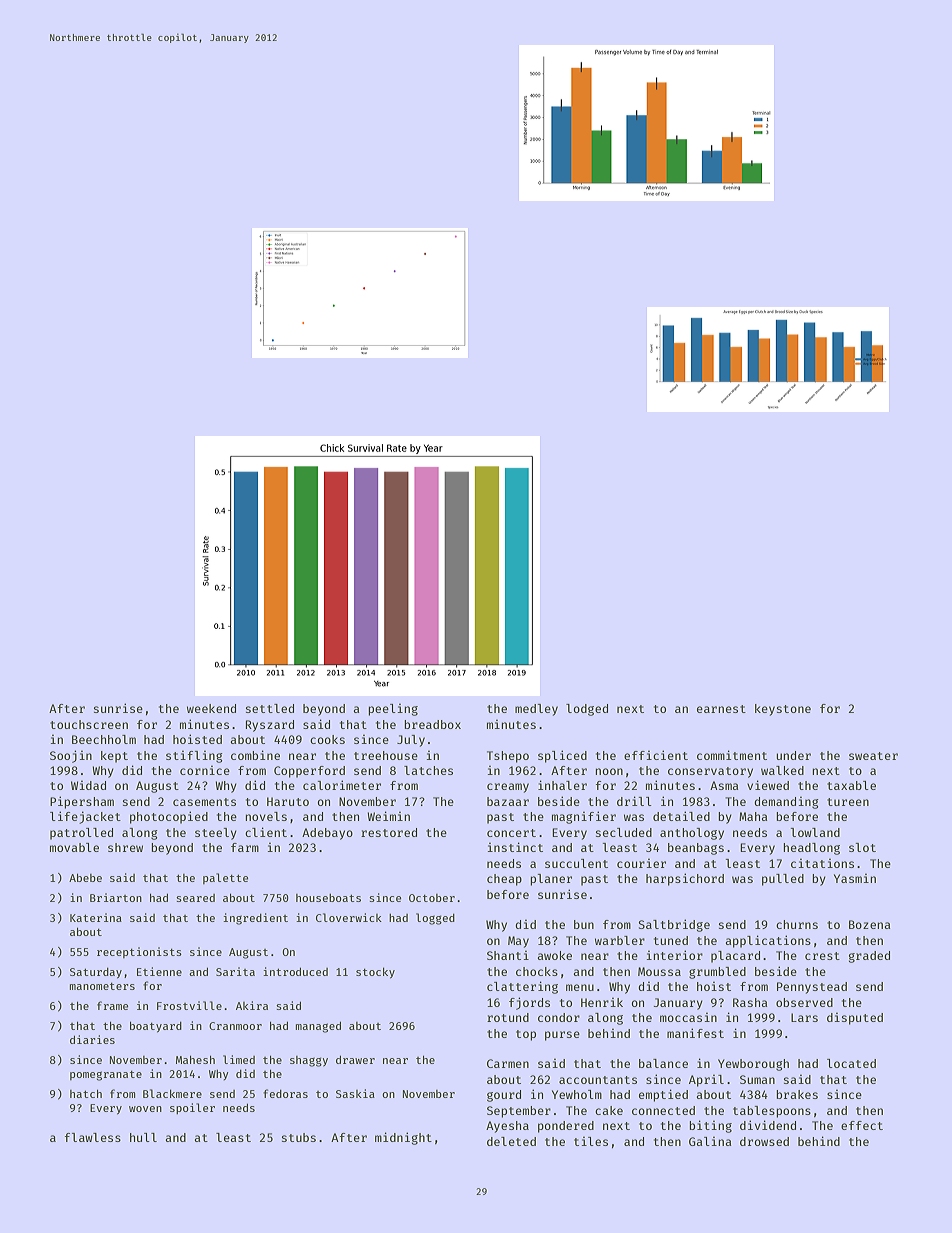  What do you see at coordinates (393, 710) in the image?
I see `peeling` at bounding box center [393, 710].
